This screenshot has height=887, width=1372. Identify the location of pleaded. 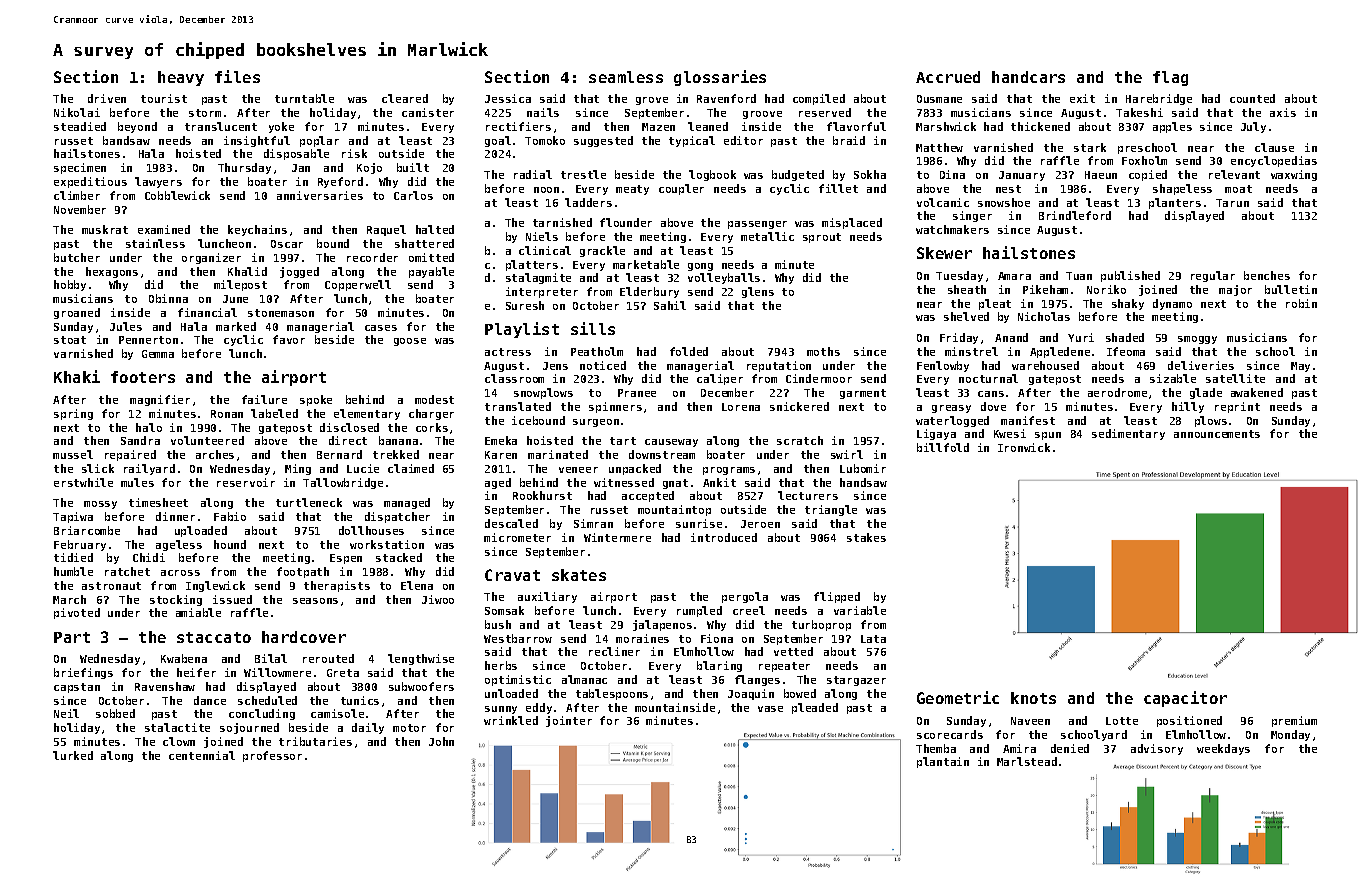
(815, 708).
